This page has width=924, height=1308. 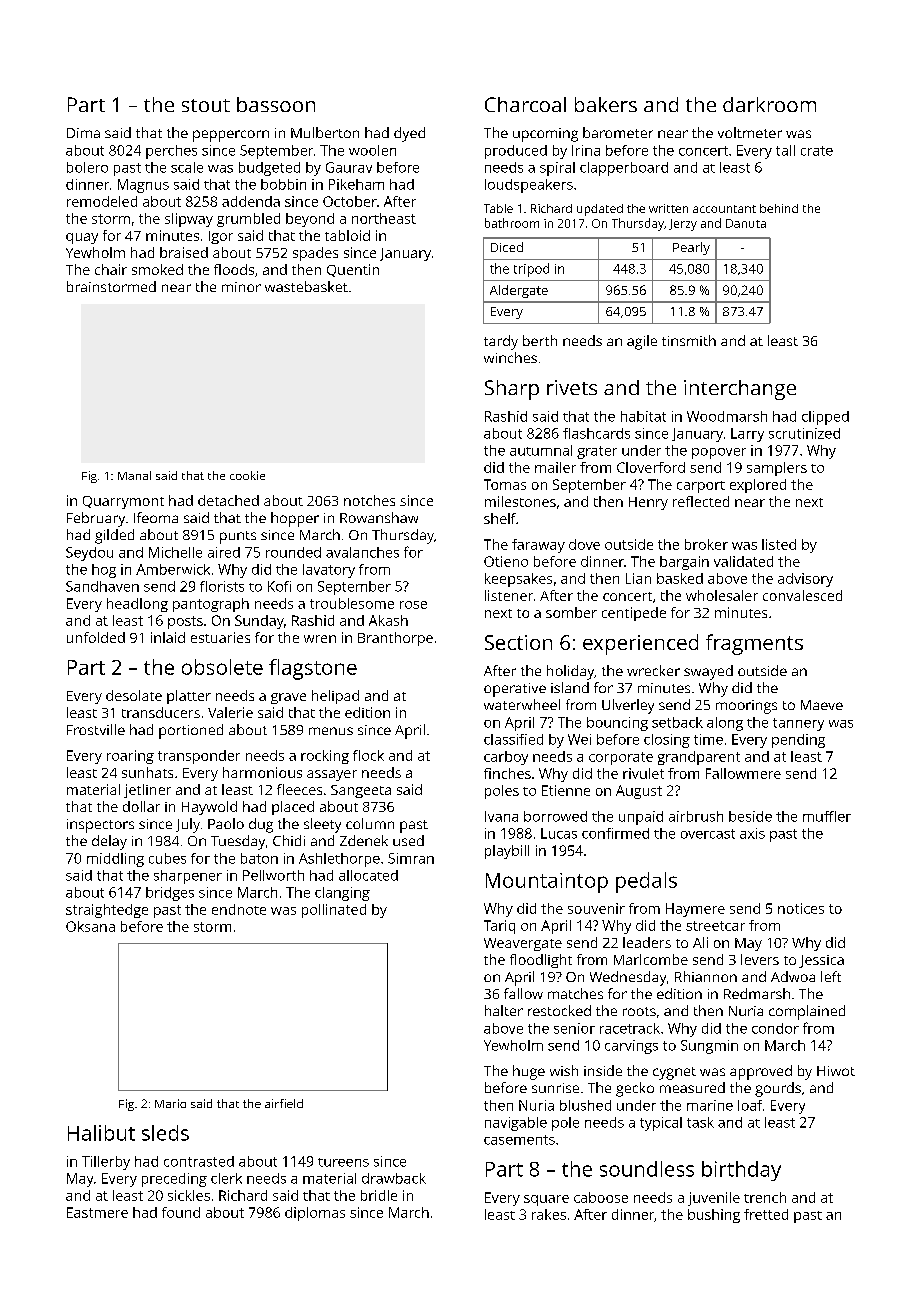 I want to click on chair, so click(x=111, y=269).
